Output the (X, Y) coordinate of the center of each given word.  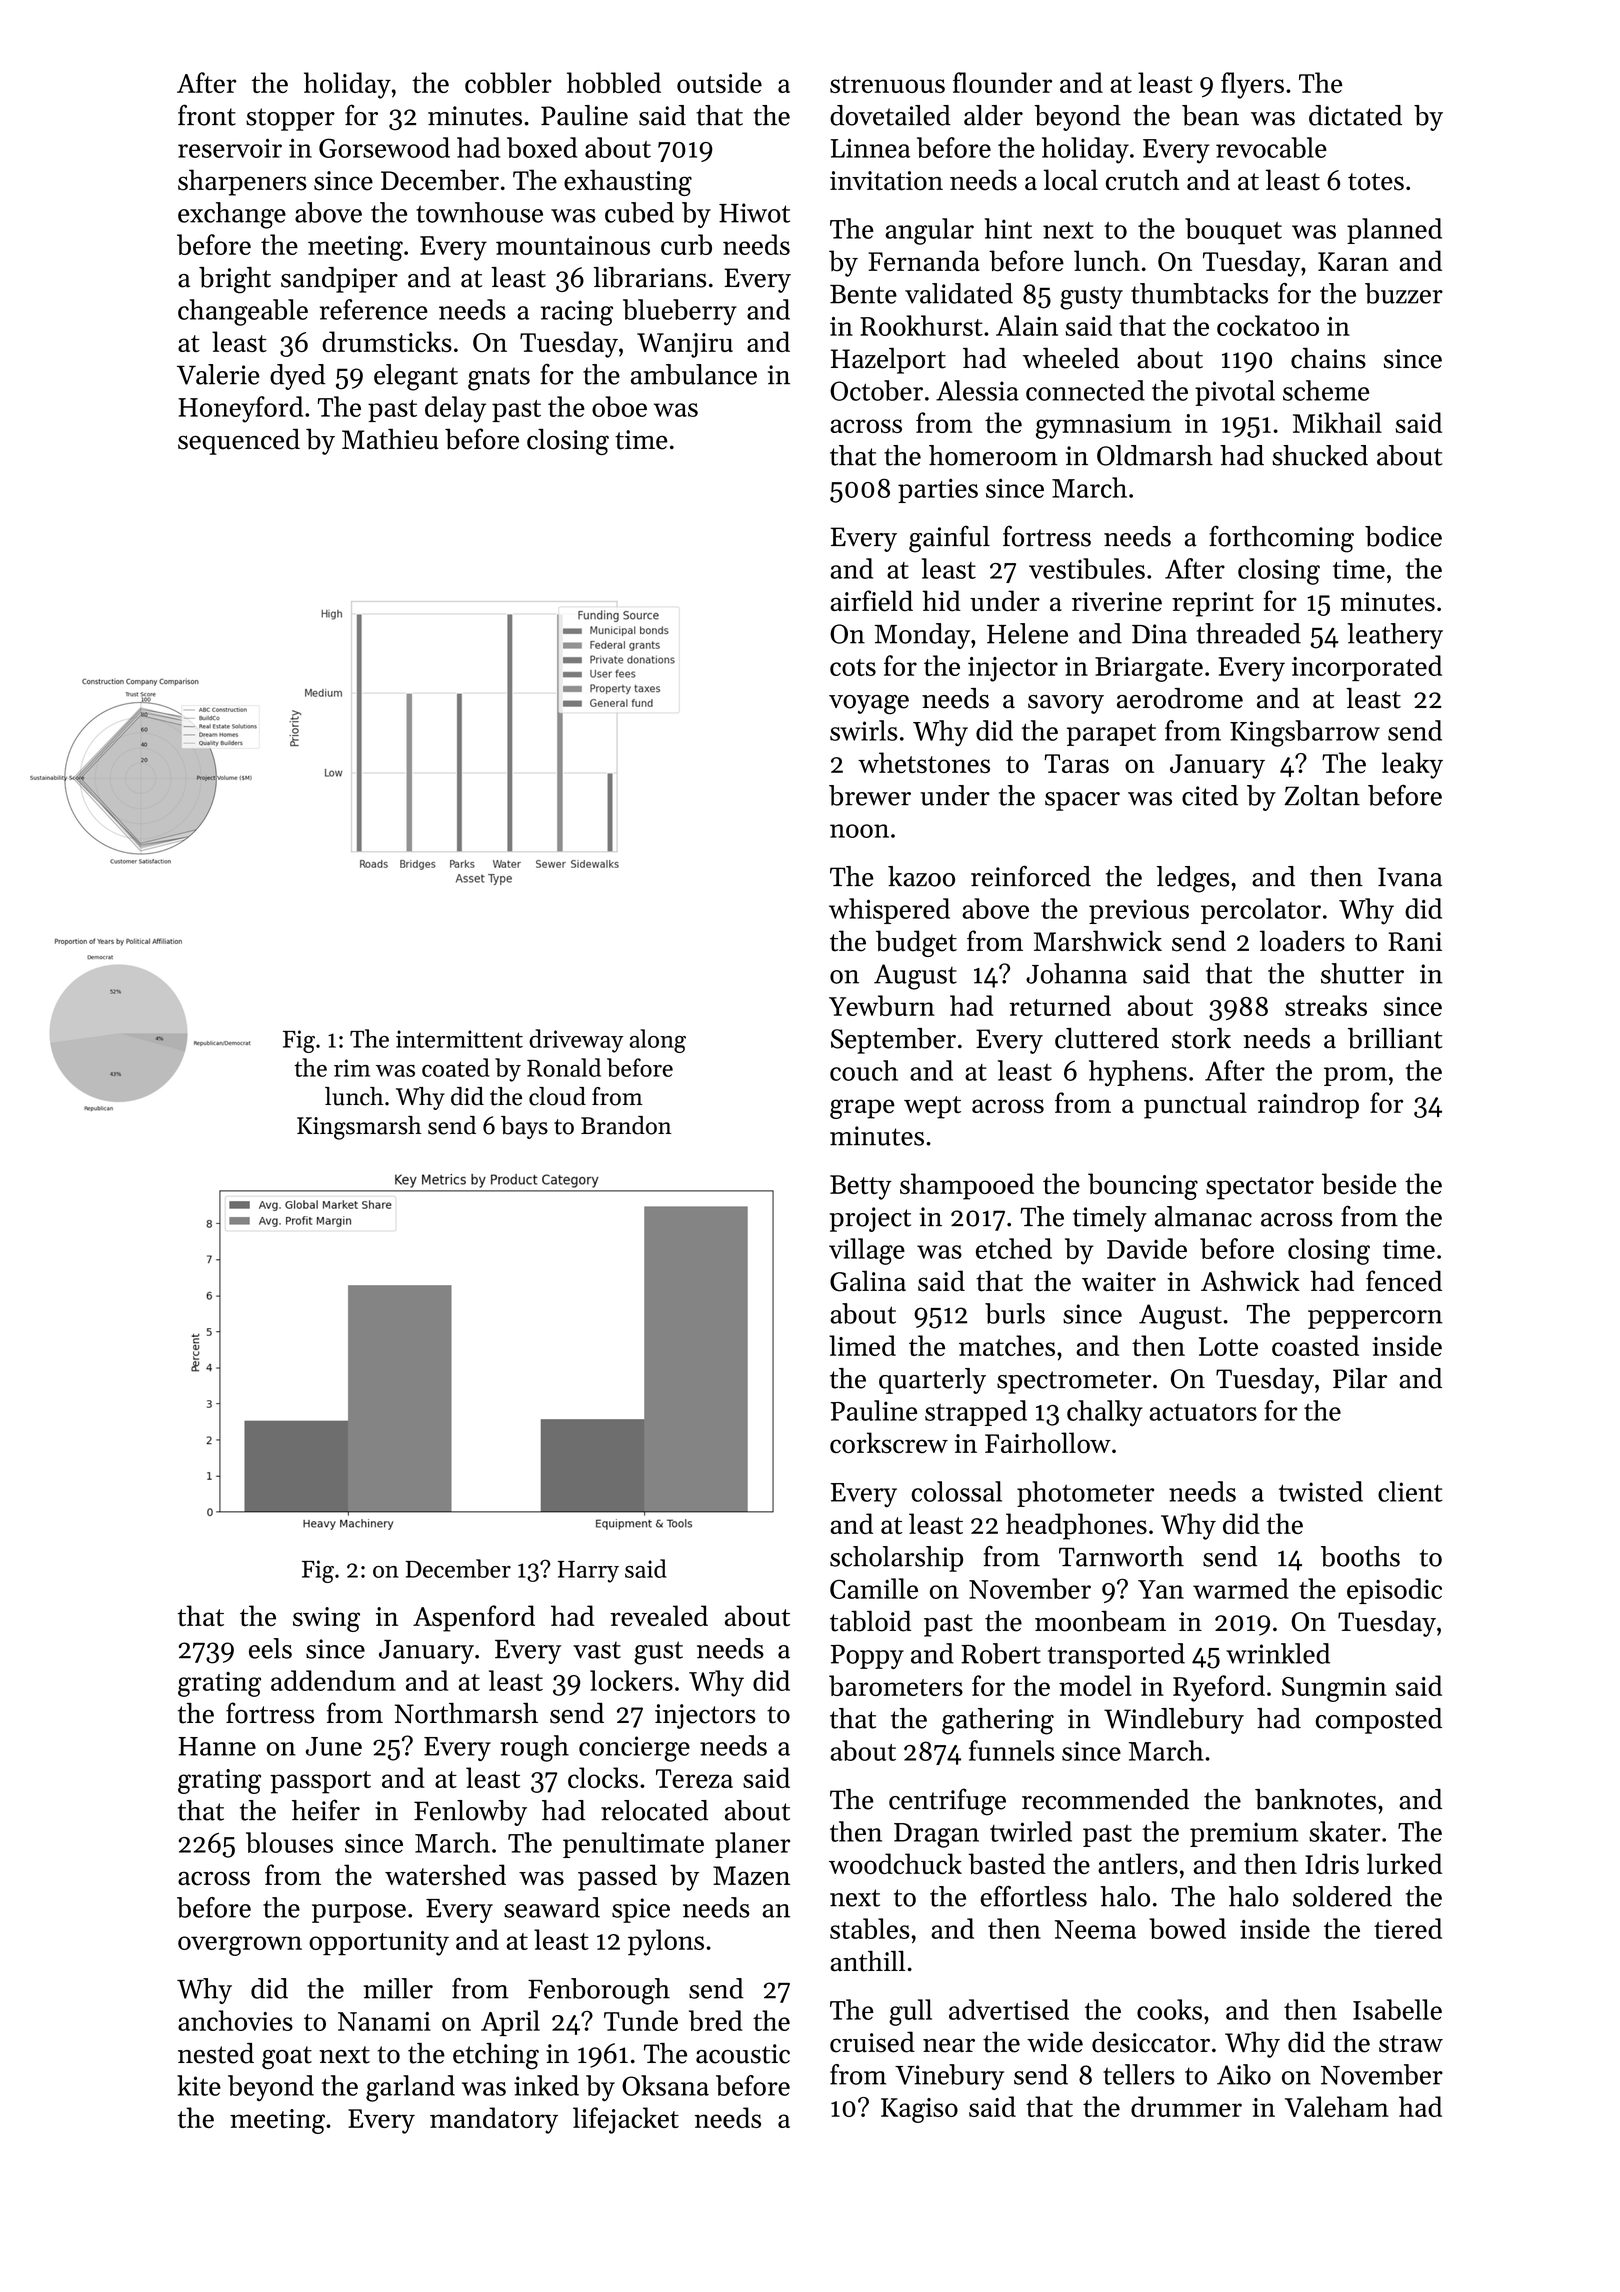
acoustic (743, 2054)
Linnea (870, 148)
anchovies (235, 2020)
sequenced (239, 441)
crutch (1142, 180)
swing (326, 1619)
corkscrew (889, 1443)
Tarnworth (1121, 1556)
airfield (871, 601)
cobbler (508, 82)
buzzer (1404, 293)
